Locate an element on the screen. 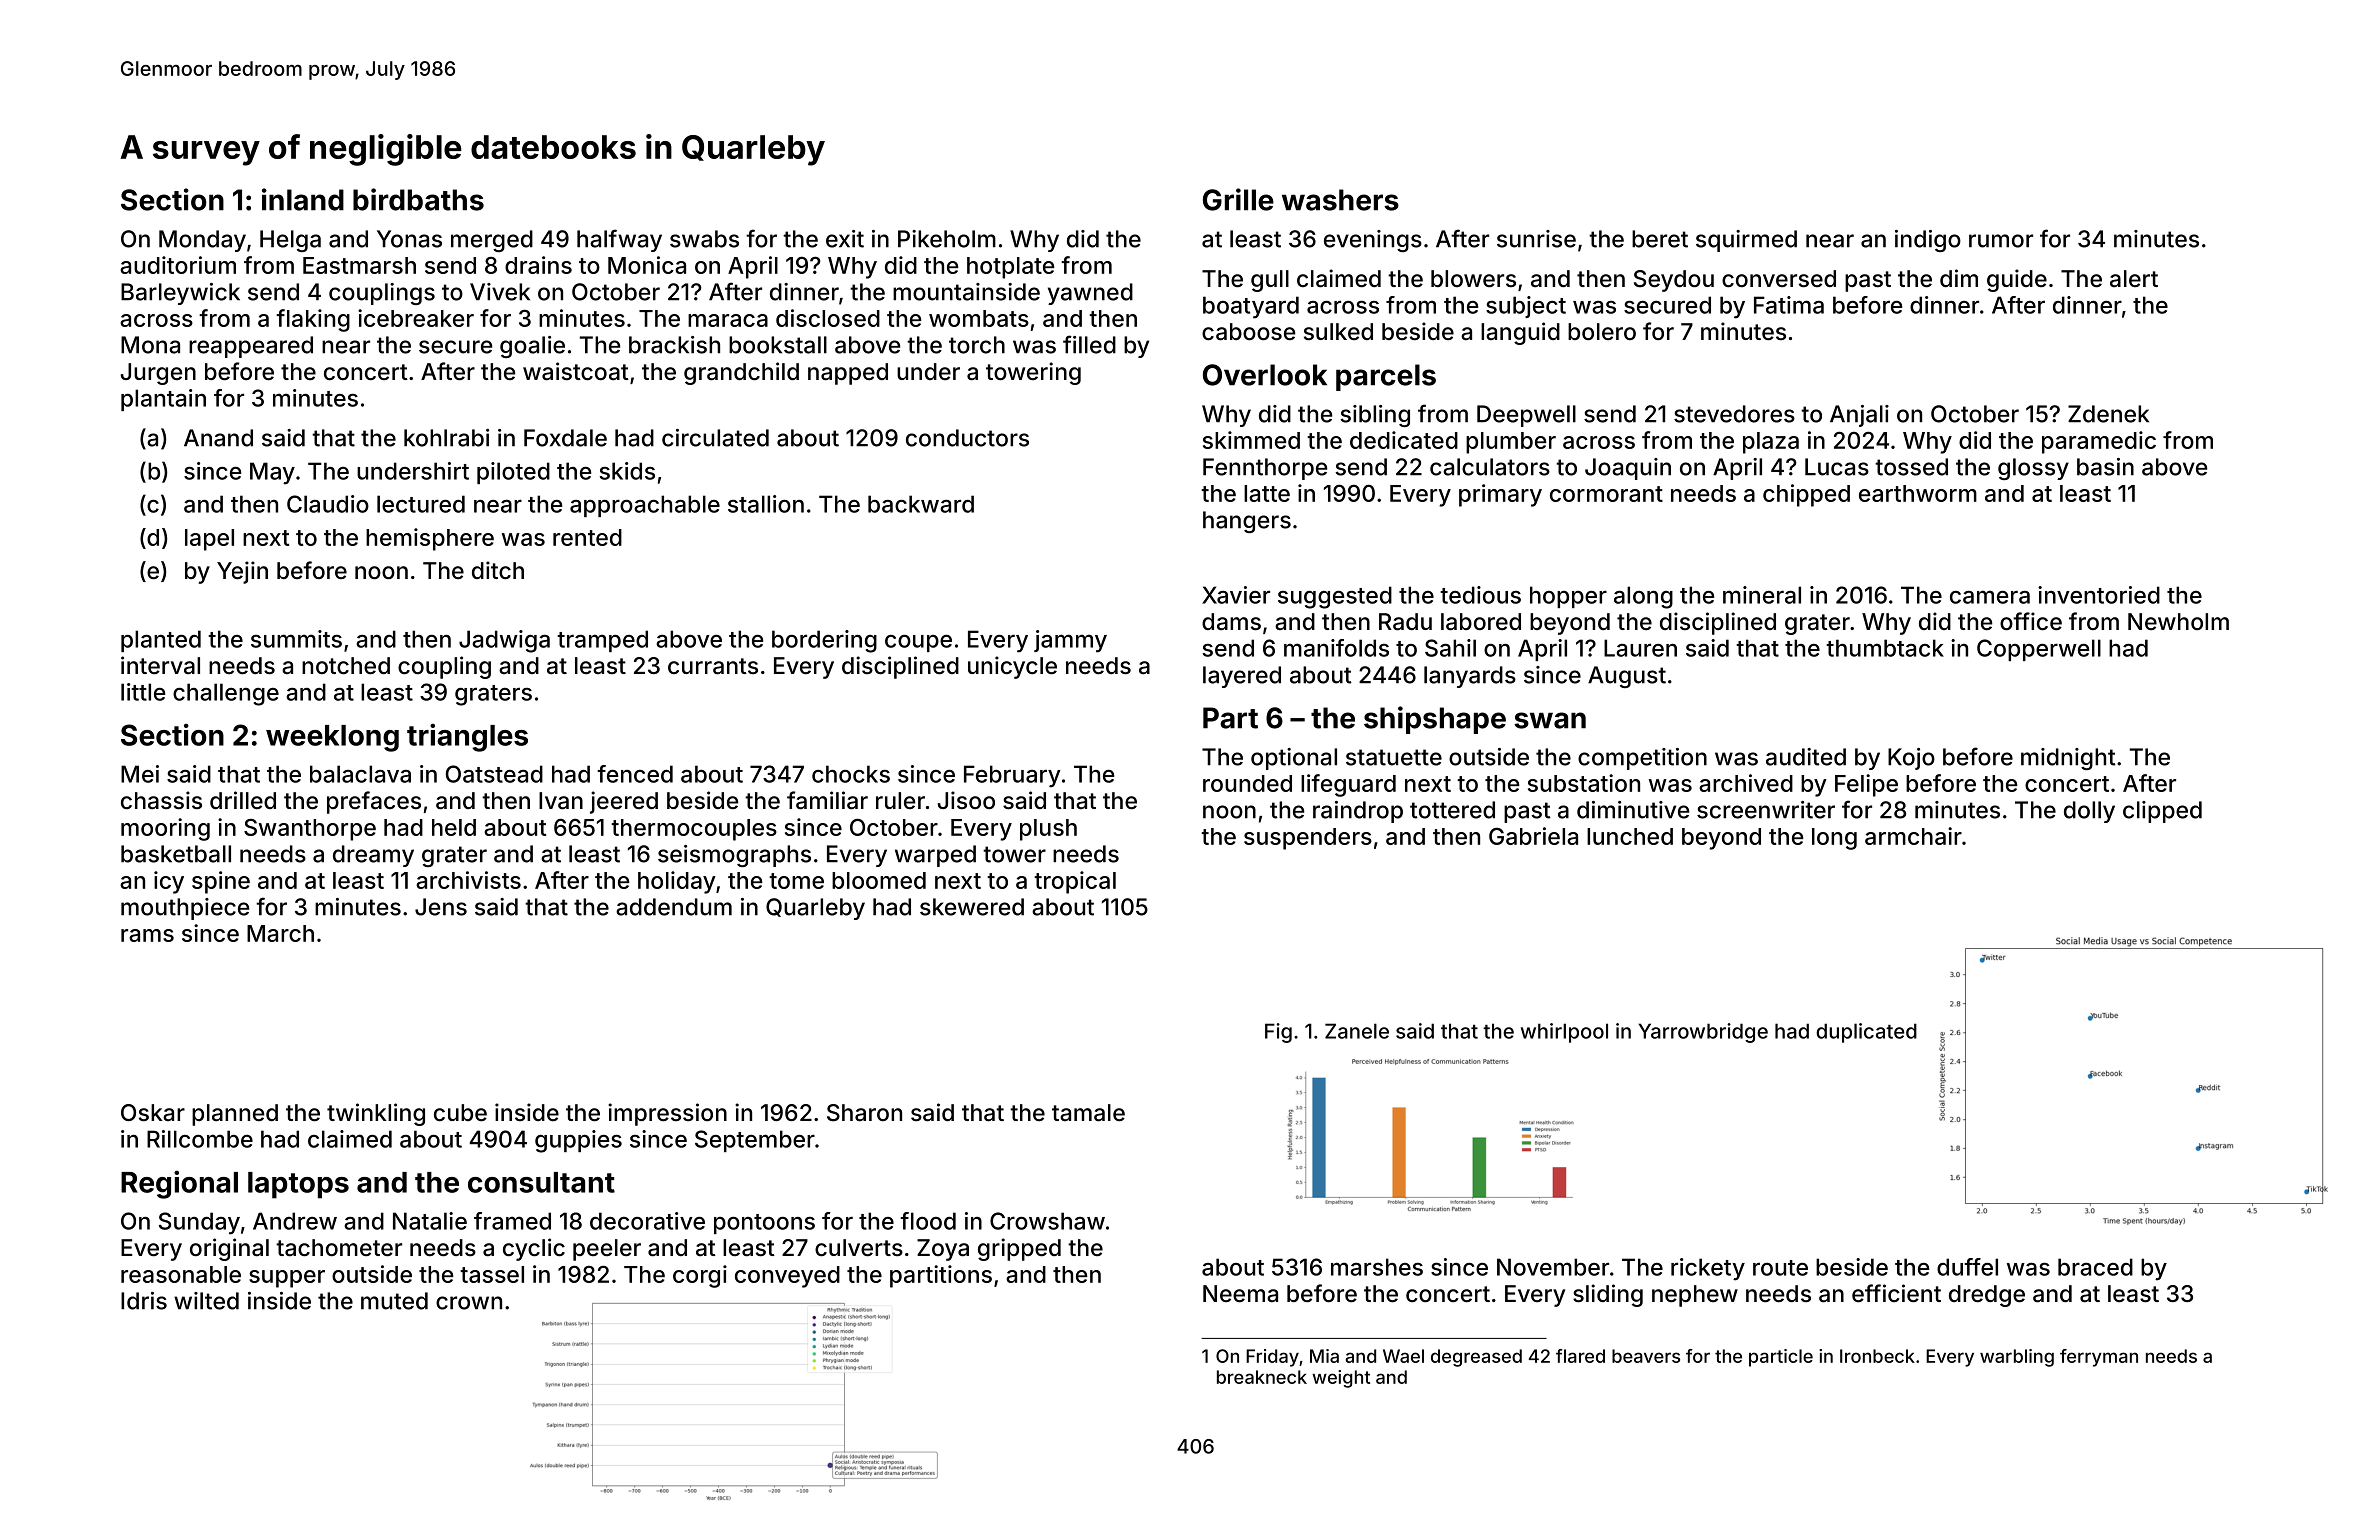 The width and height of the screenshot is (2353, 1523). armchair is located at coordinates (1913, 836).
